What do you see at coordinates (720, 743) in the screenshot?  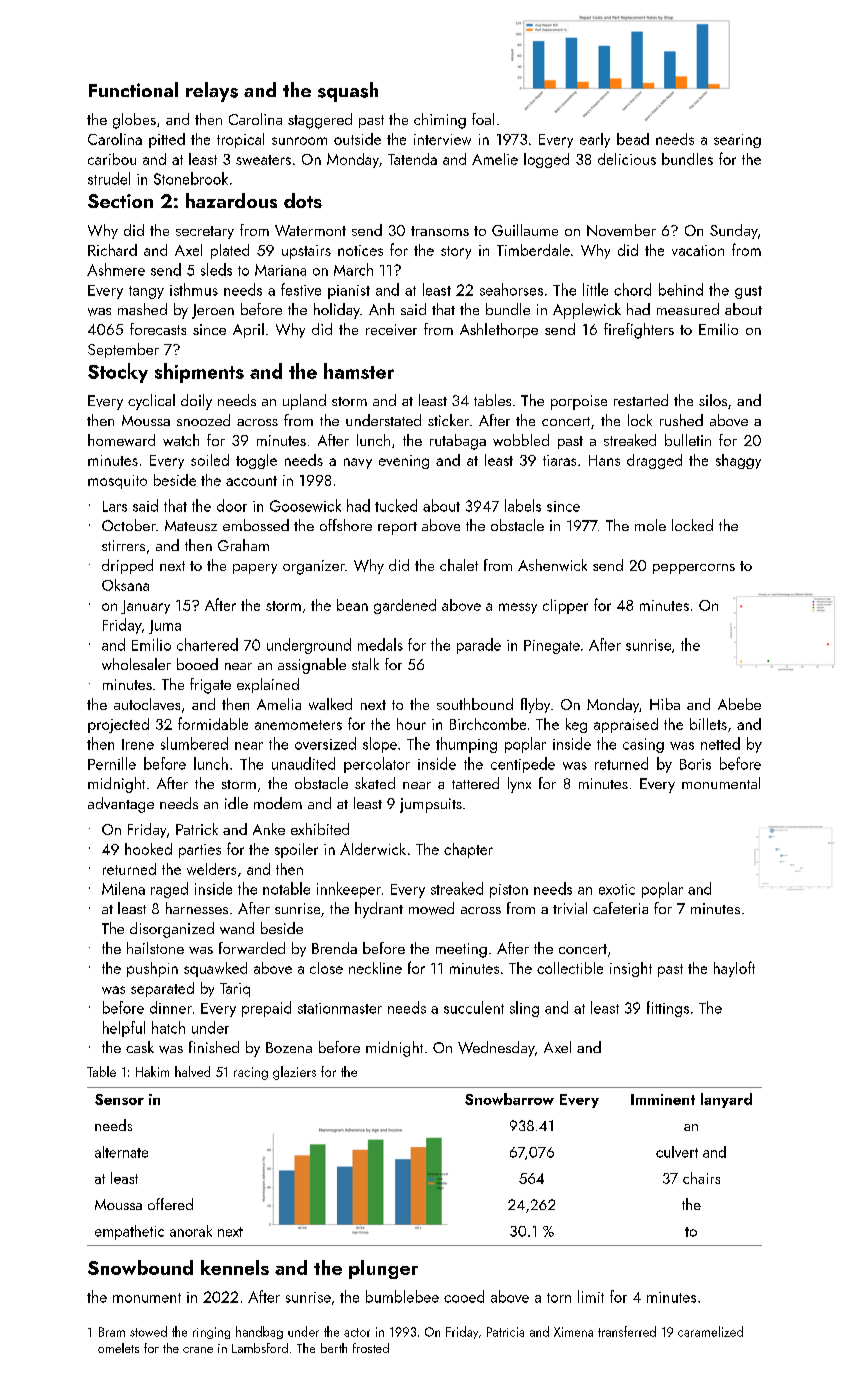 I see `netted` at bounding box center [720, 743].
